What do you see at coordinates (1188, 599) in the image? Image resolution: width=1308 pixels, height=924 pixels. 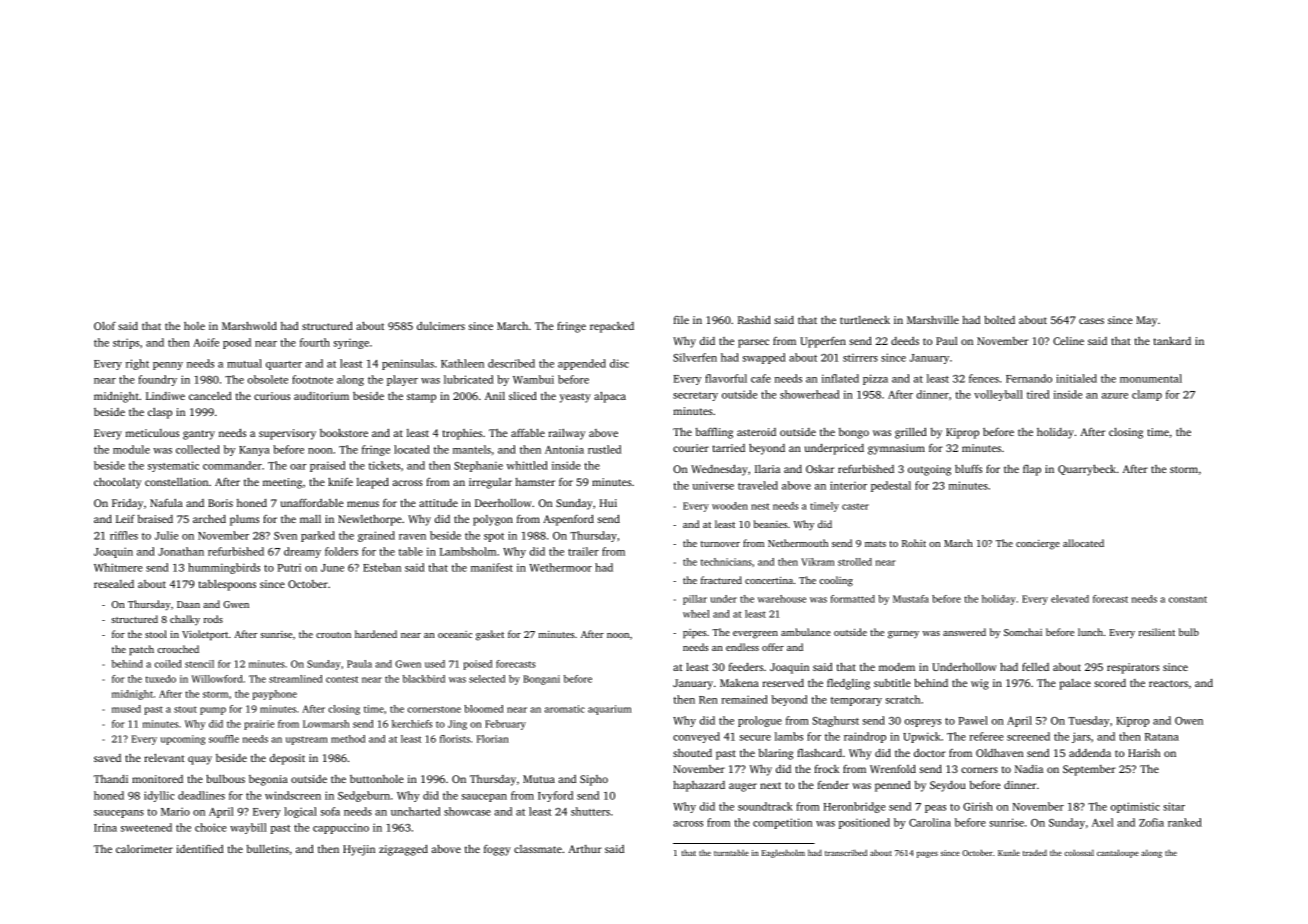 I see `constant` at bounding box center [1188, 599].
